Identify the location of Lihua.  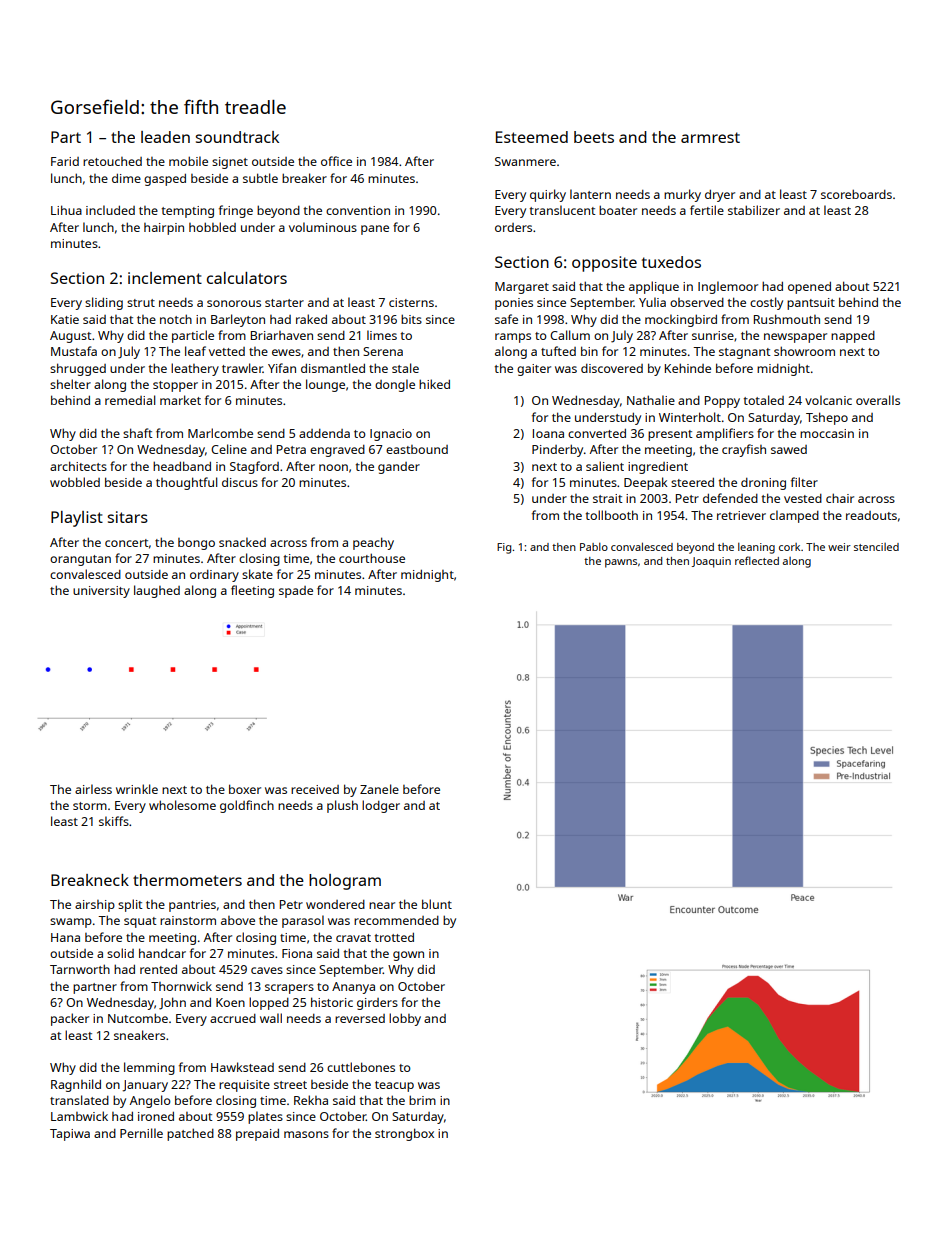
(66, 210).
